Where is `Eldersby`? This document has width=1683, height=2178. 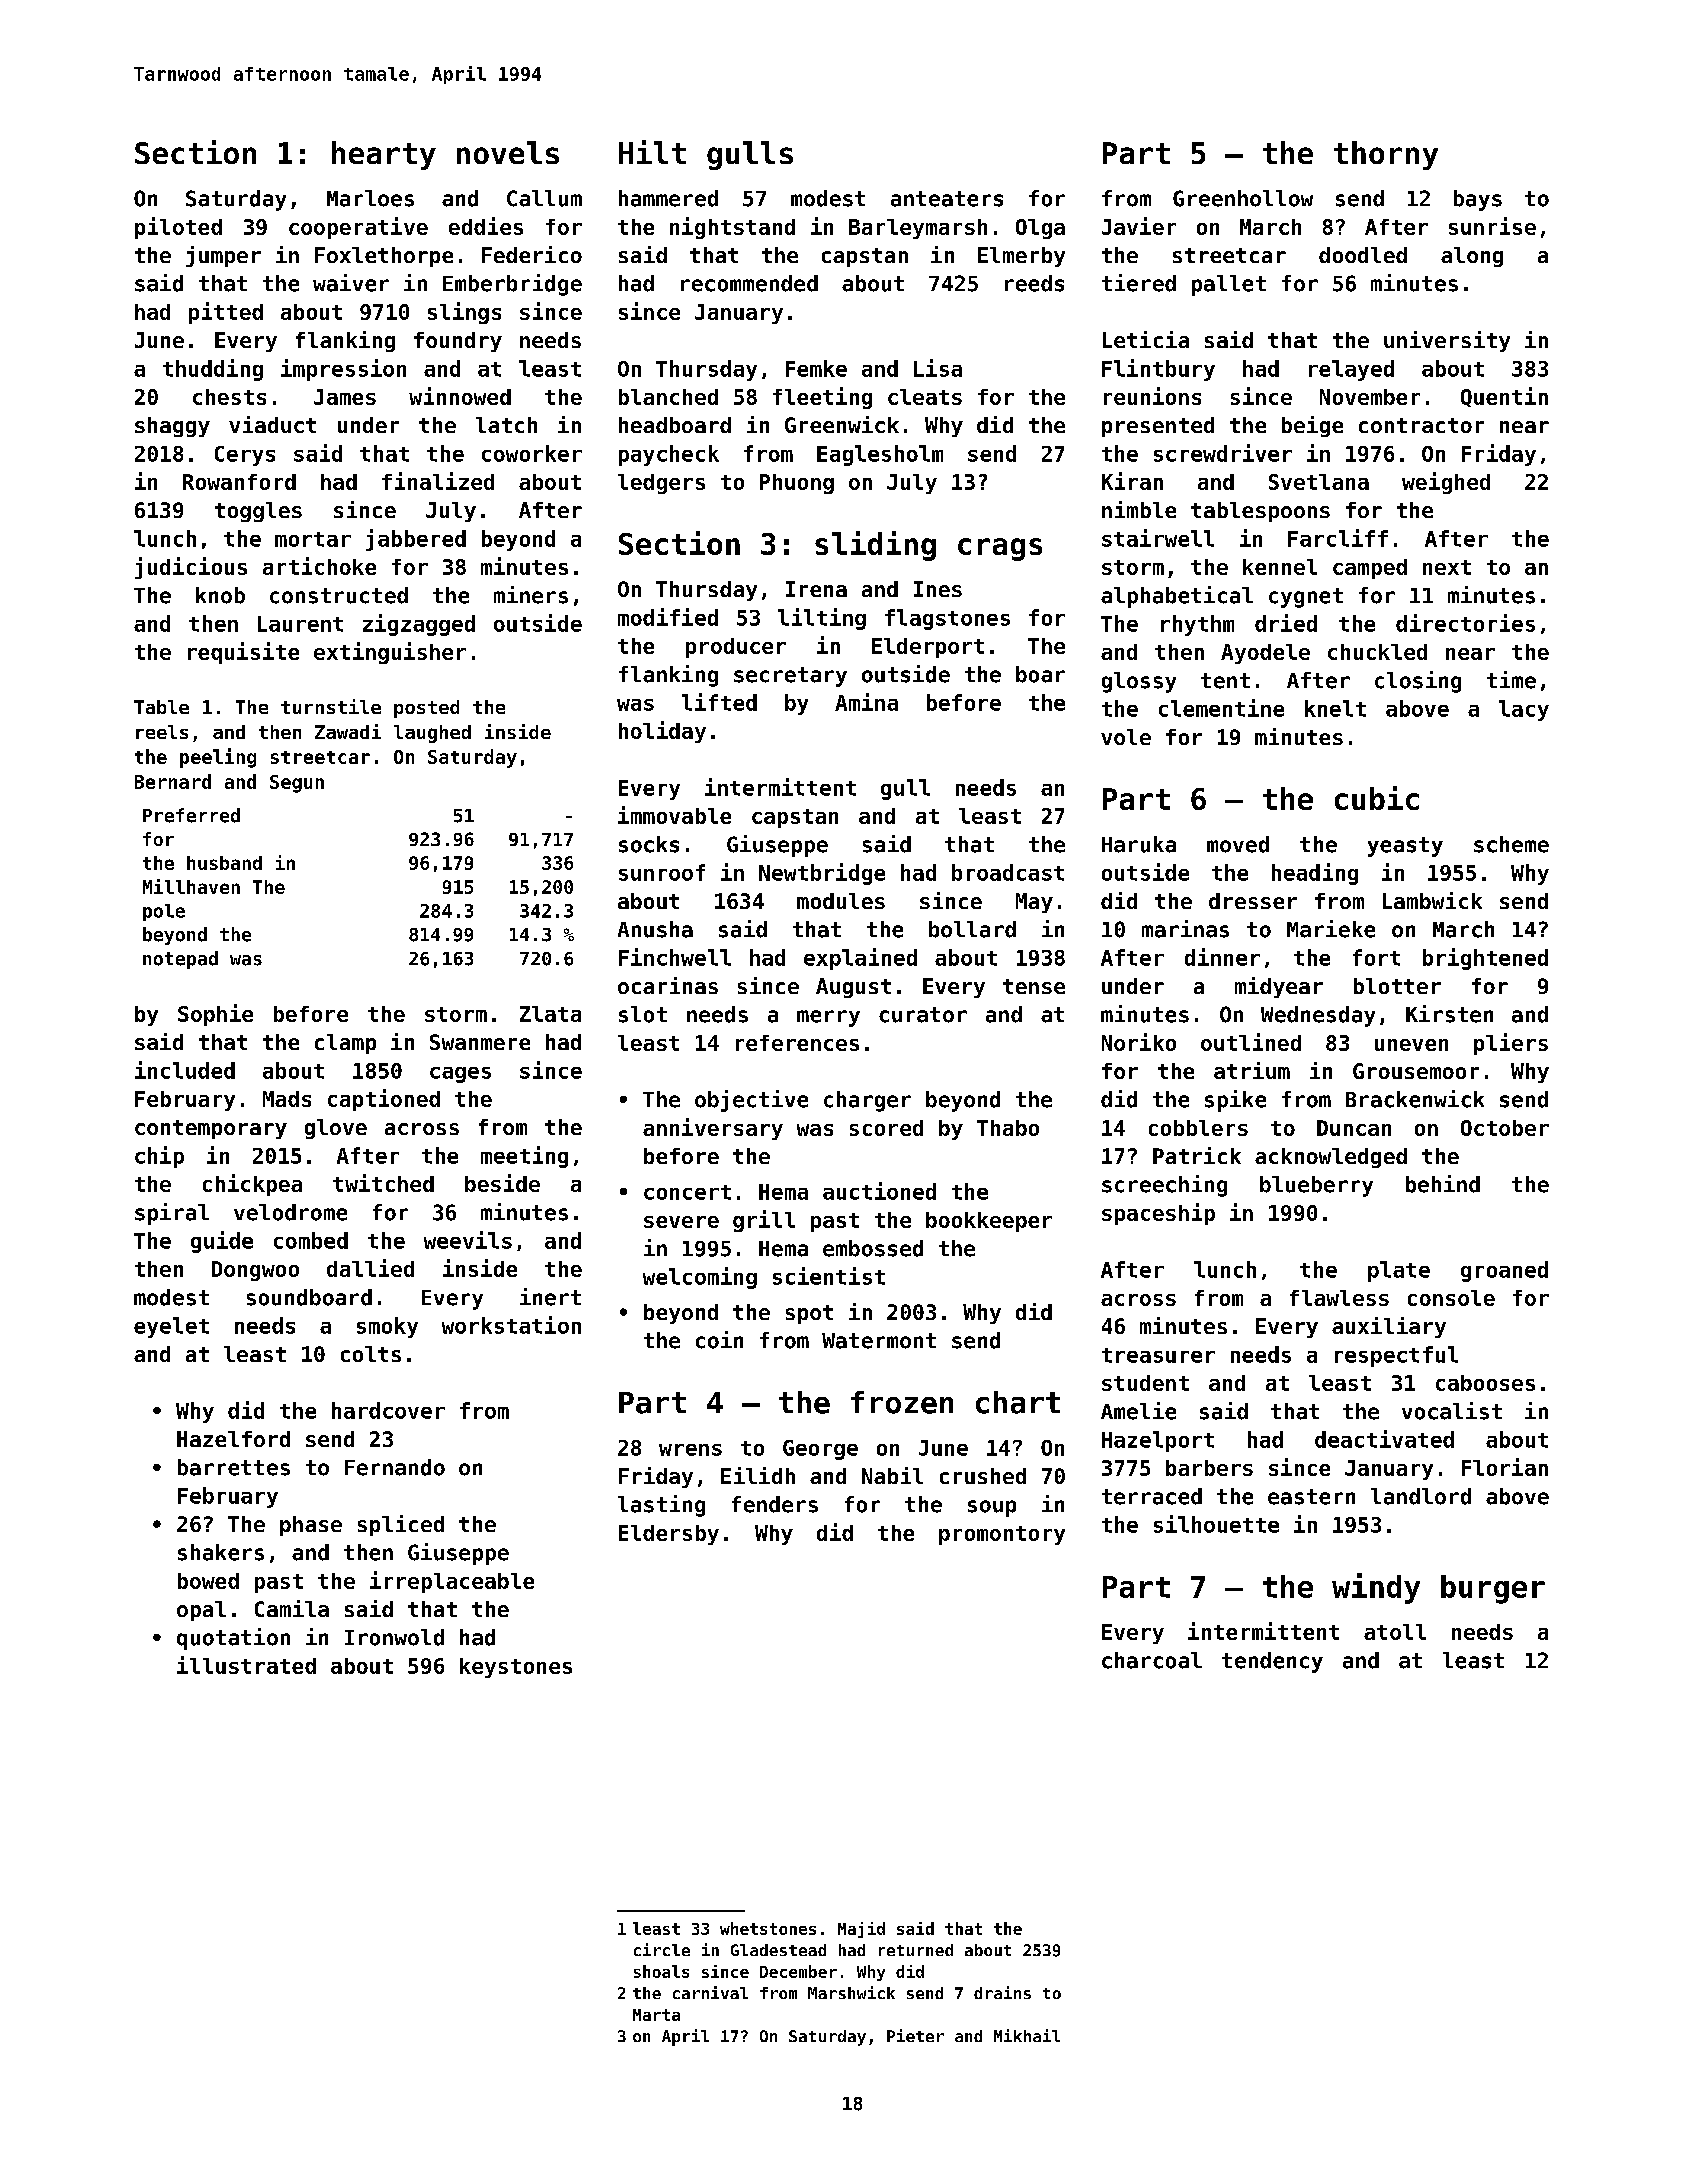
Eldersby is located at coordinates (669, 1535).
